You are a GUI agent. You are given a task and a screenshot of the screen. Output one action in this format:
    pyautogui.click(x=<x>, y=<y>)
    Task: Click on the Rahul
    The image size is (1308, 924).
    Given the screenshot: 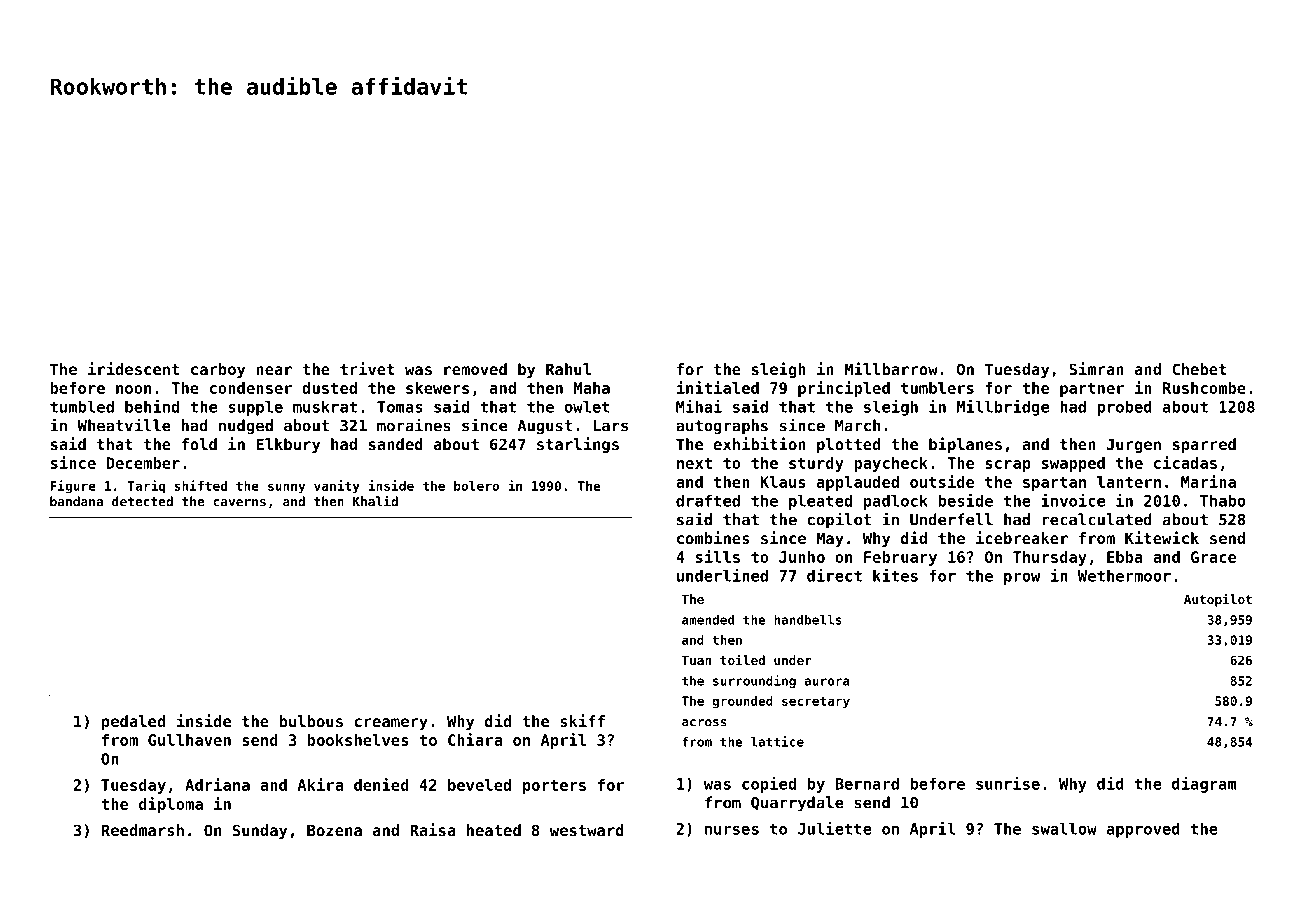 What is the action you would take?
    pyautogui.click(x=568, y=369)
